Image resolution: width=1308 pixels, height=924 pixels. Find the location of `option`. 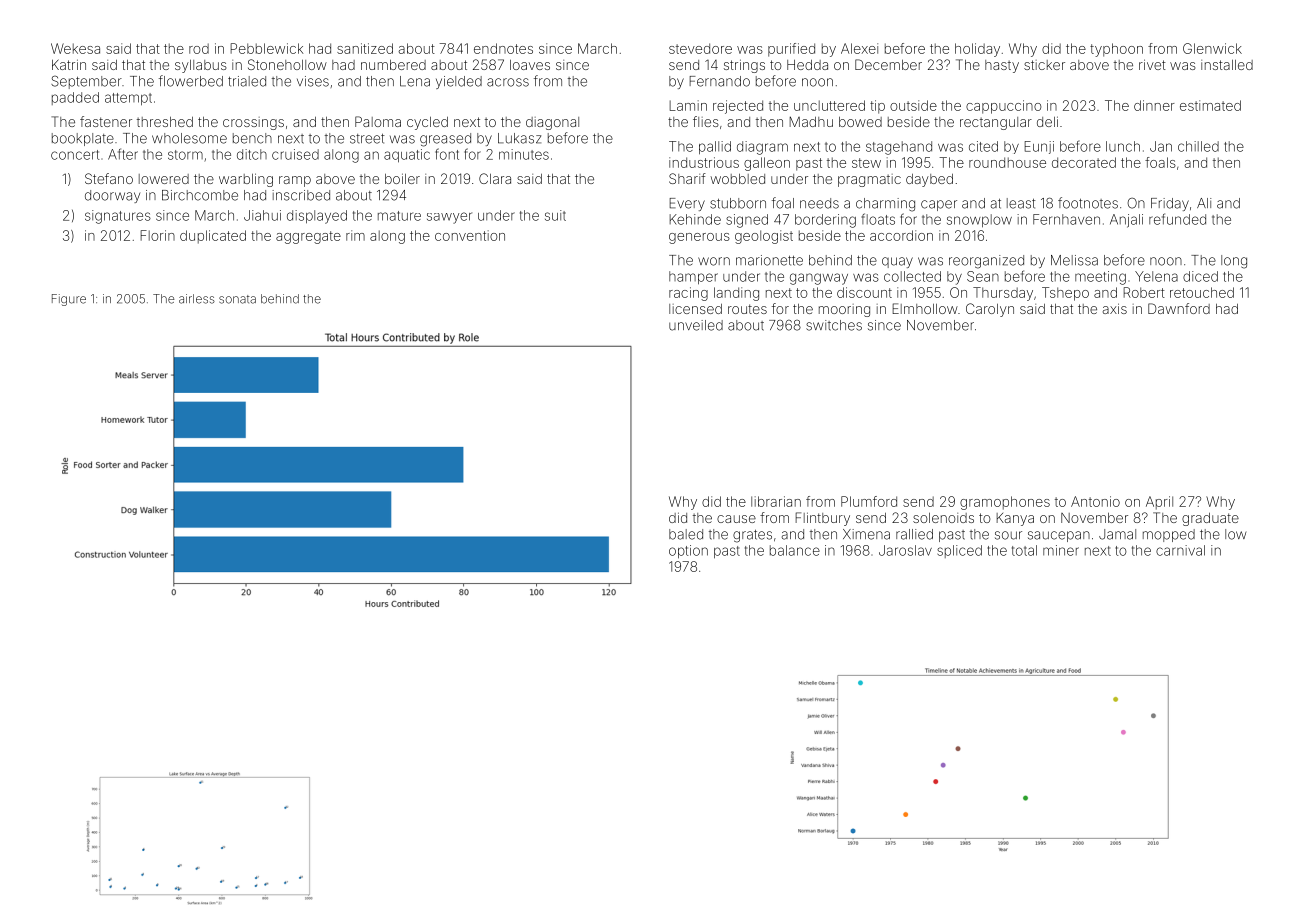

option is located at coordinates (688, 552).
